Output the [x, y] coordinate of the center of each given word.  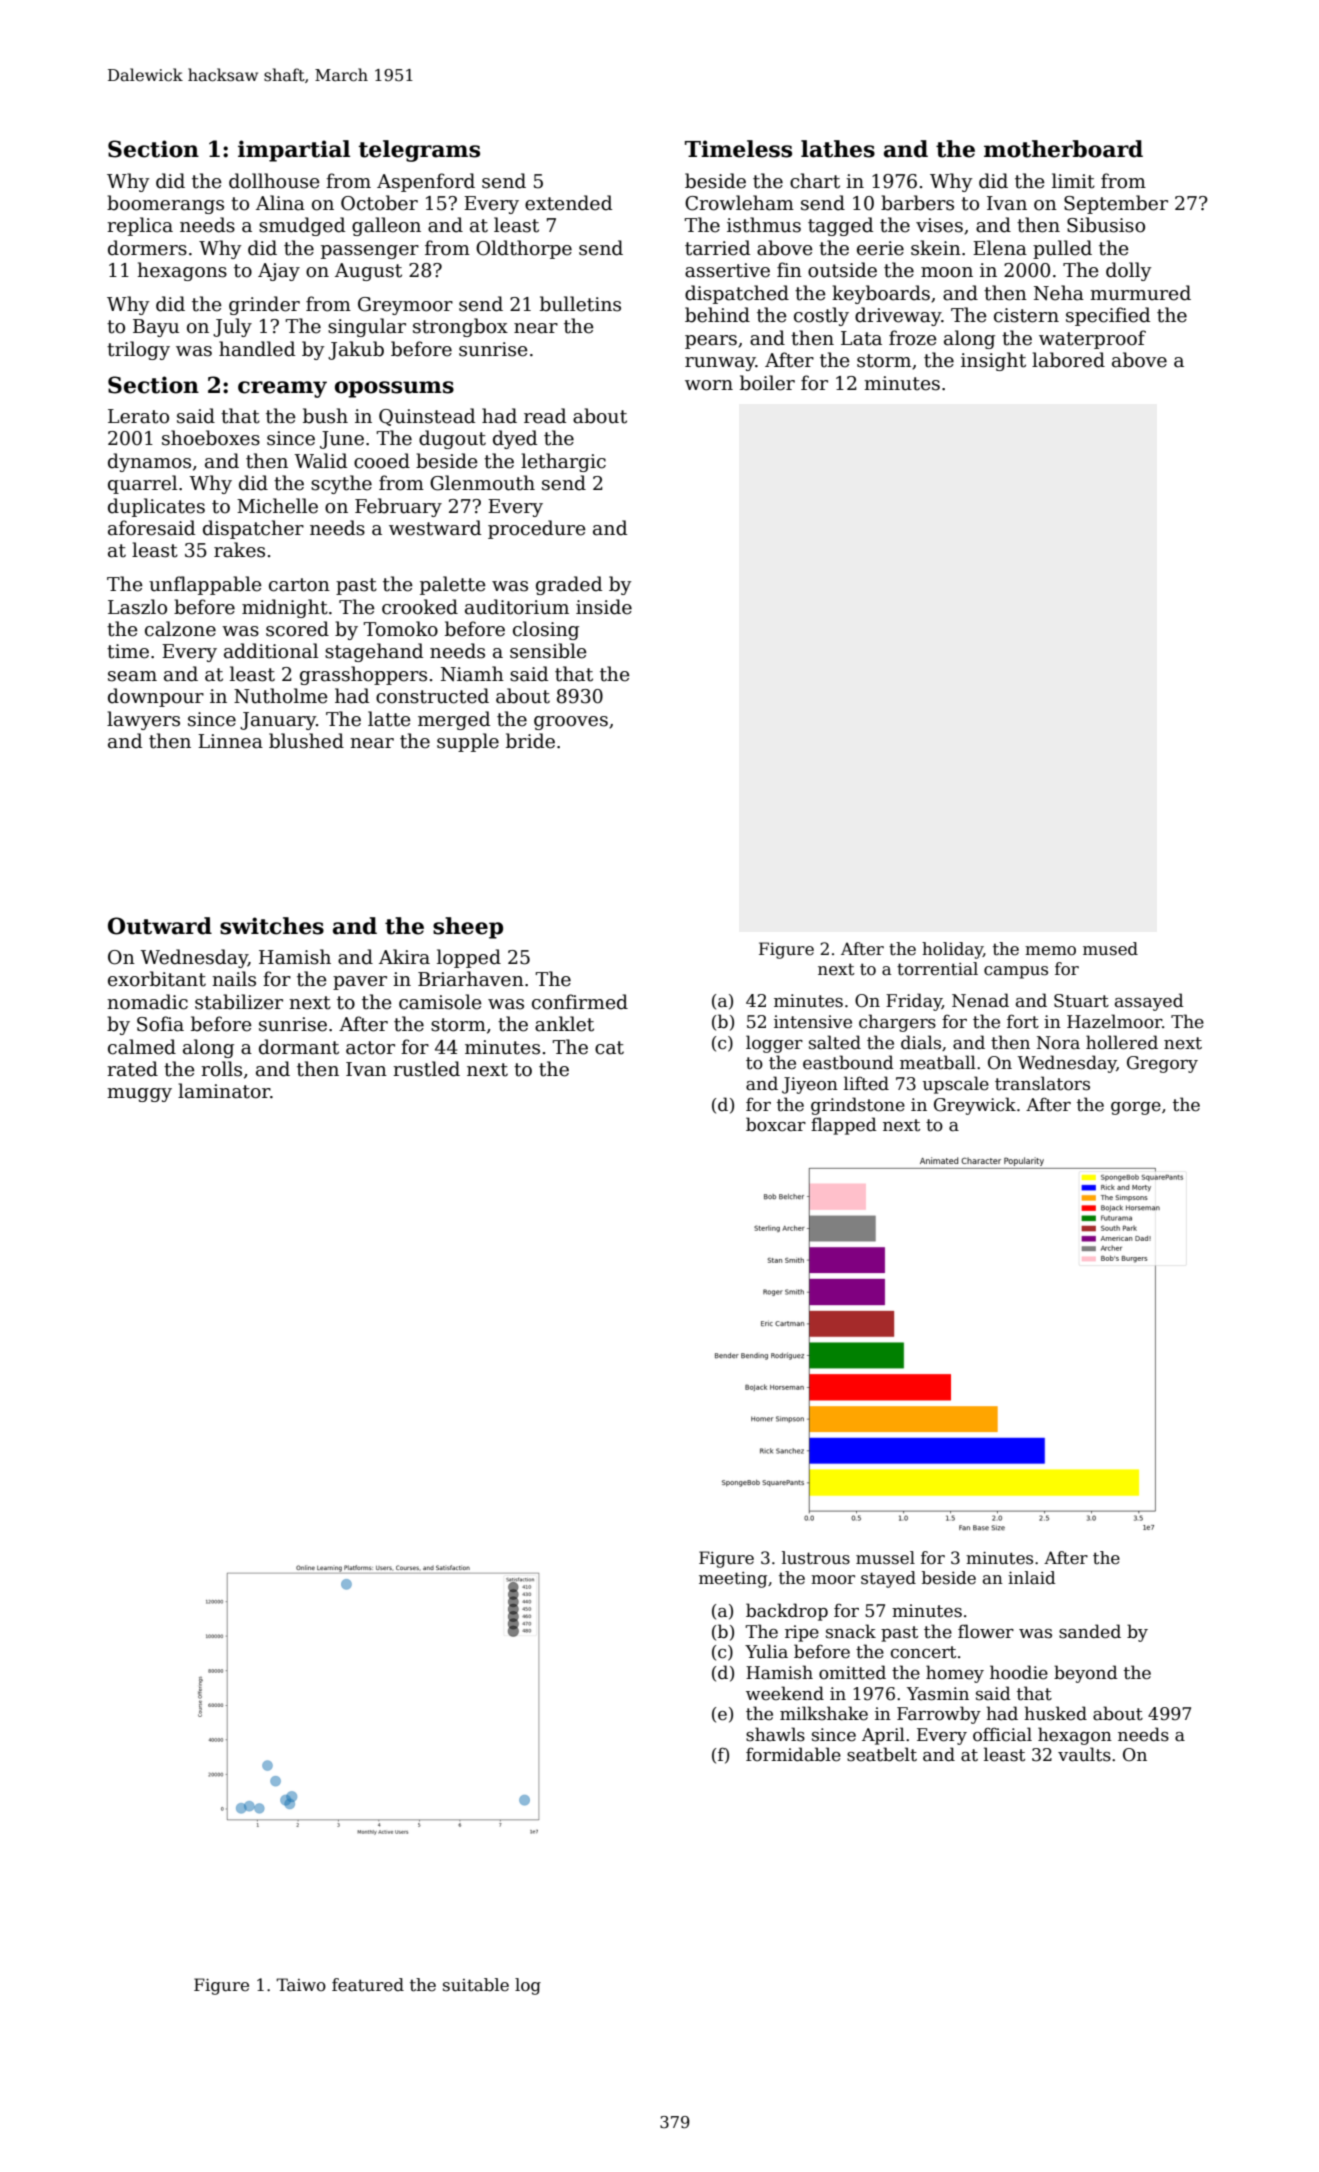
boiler [767, 383]
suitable [476, 1985]
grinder [264, 305]
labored [1068, 360]
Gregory [1162, 1064]
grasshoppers [363, 675]
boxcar [776, 1124]
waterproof [1092, 339]
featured [368, 1985]
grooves [571, 723]
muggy [139, 1095]
